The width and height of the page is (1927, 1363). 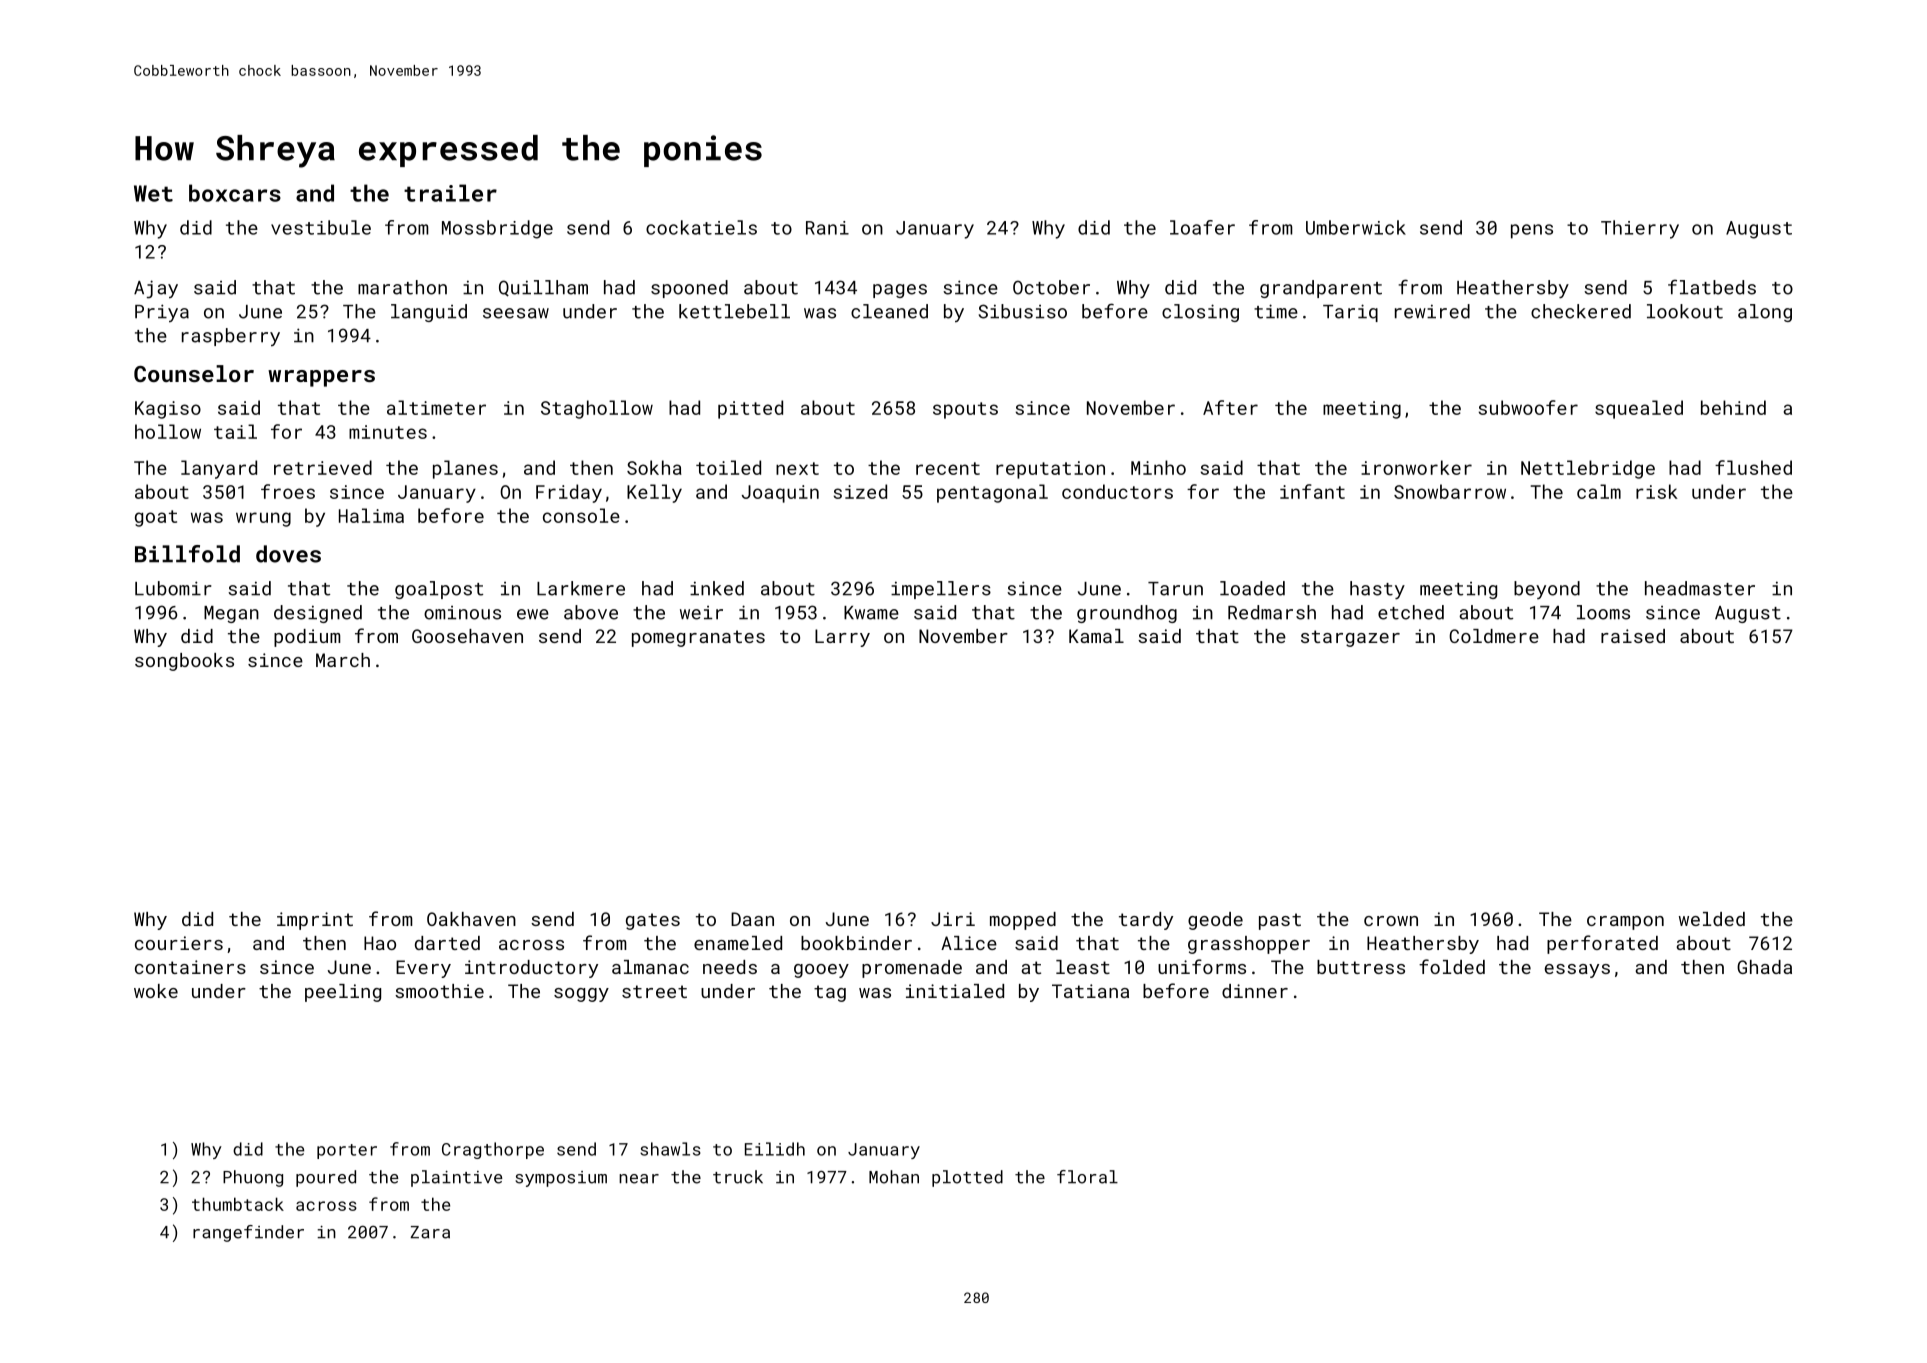 I want to click on Ghada, so click(x=1764, y=967).
